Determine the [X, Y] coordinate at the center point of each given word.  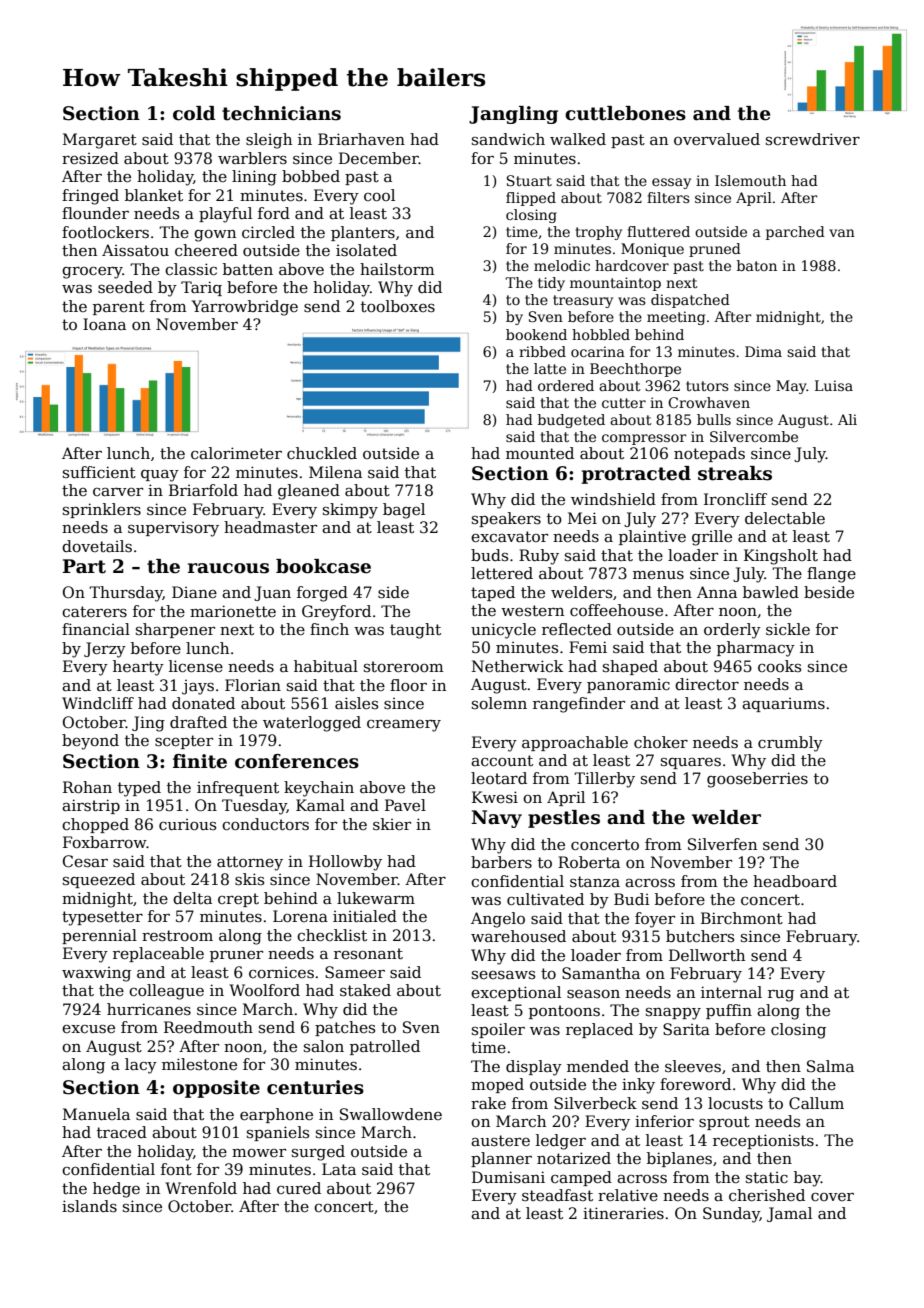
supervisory [173, 529]
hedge [116, 1190]
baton [757, 265]
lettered [502, 573]
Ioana [104, 324]
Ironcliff [735, 499]
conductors [265, 824]
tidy [551, 284]
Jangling [513, 115]
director [707, 684]
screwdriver [813, 139]
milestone [199, 1064]
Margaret [100, 141]
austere [500, 1141]
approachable [575, 743]
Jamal [789, 1214]
